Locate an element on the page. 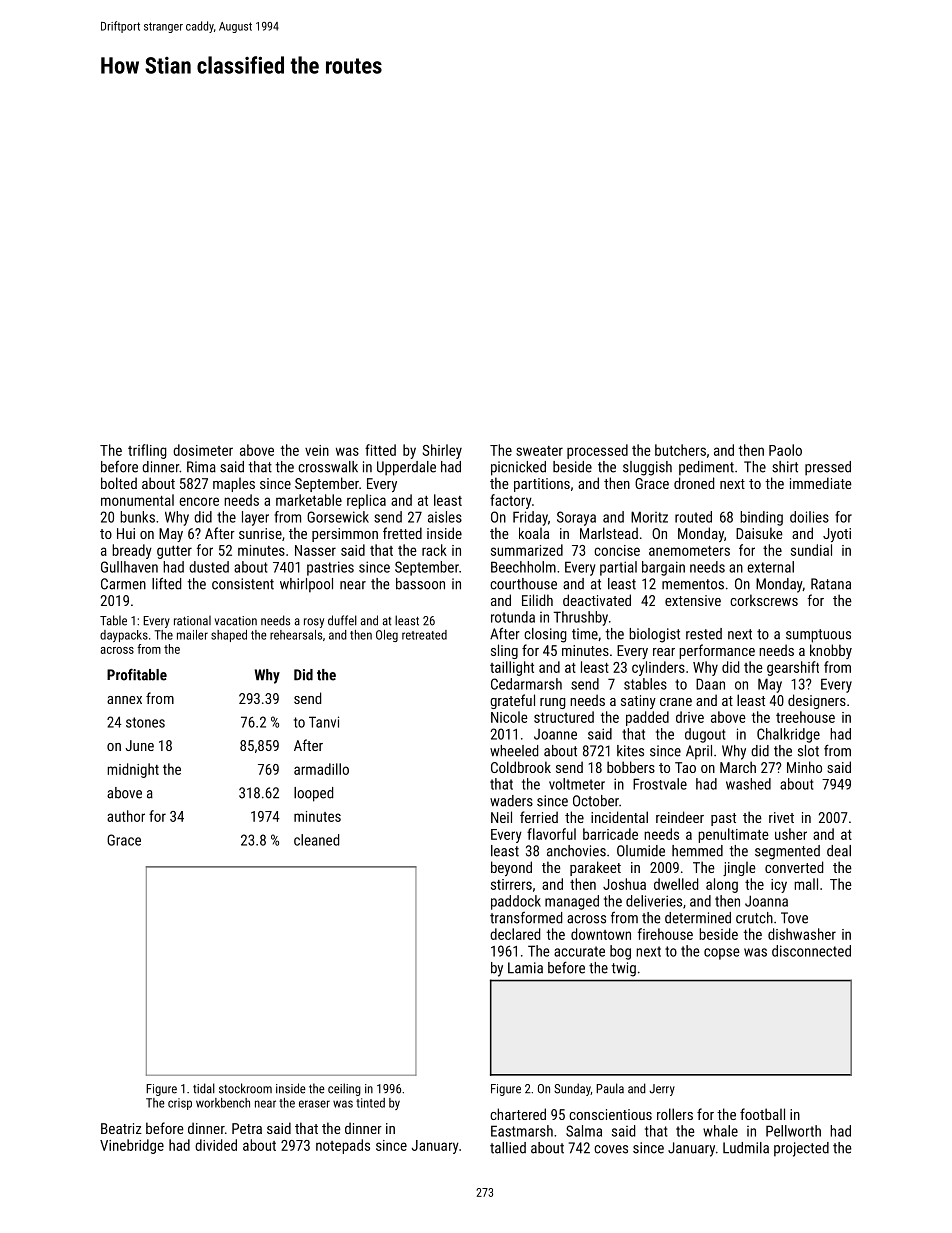 The height and width of the document is (1233, 952). treehouse is located at coordinates (805, 717).
